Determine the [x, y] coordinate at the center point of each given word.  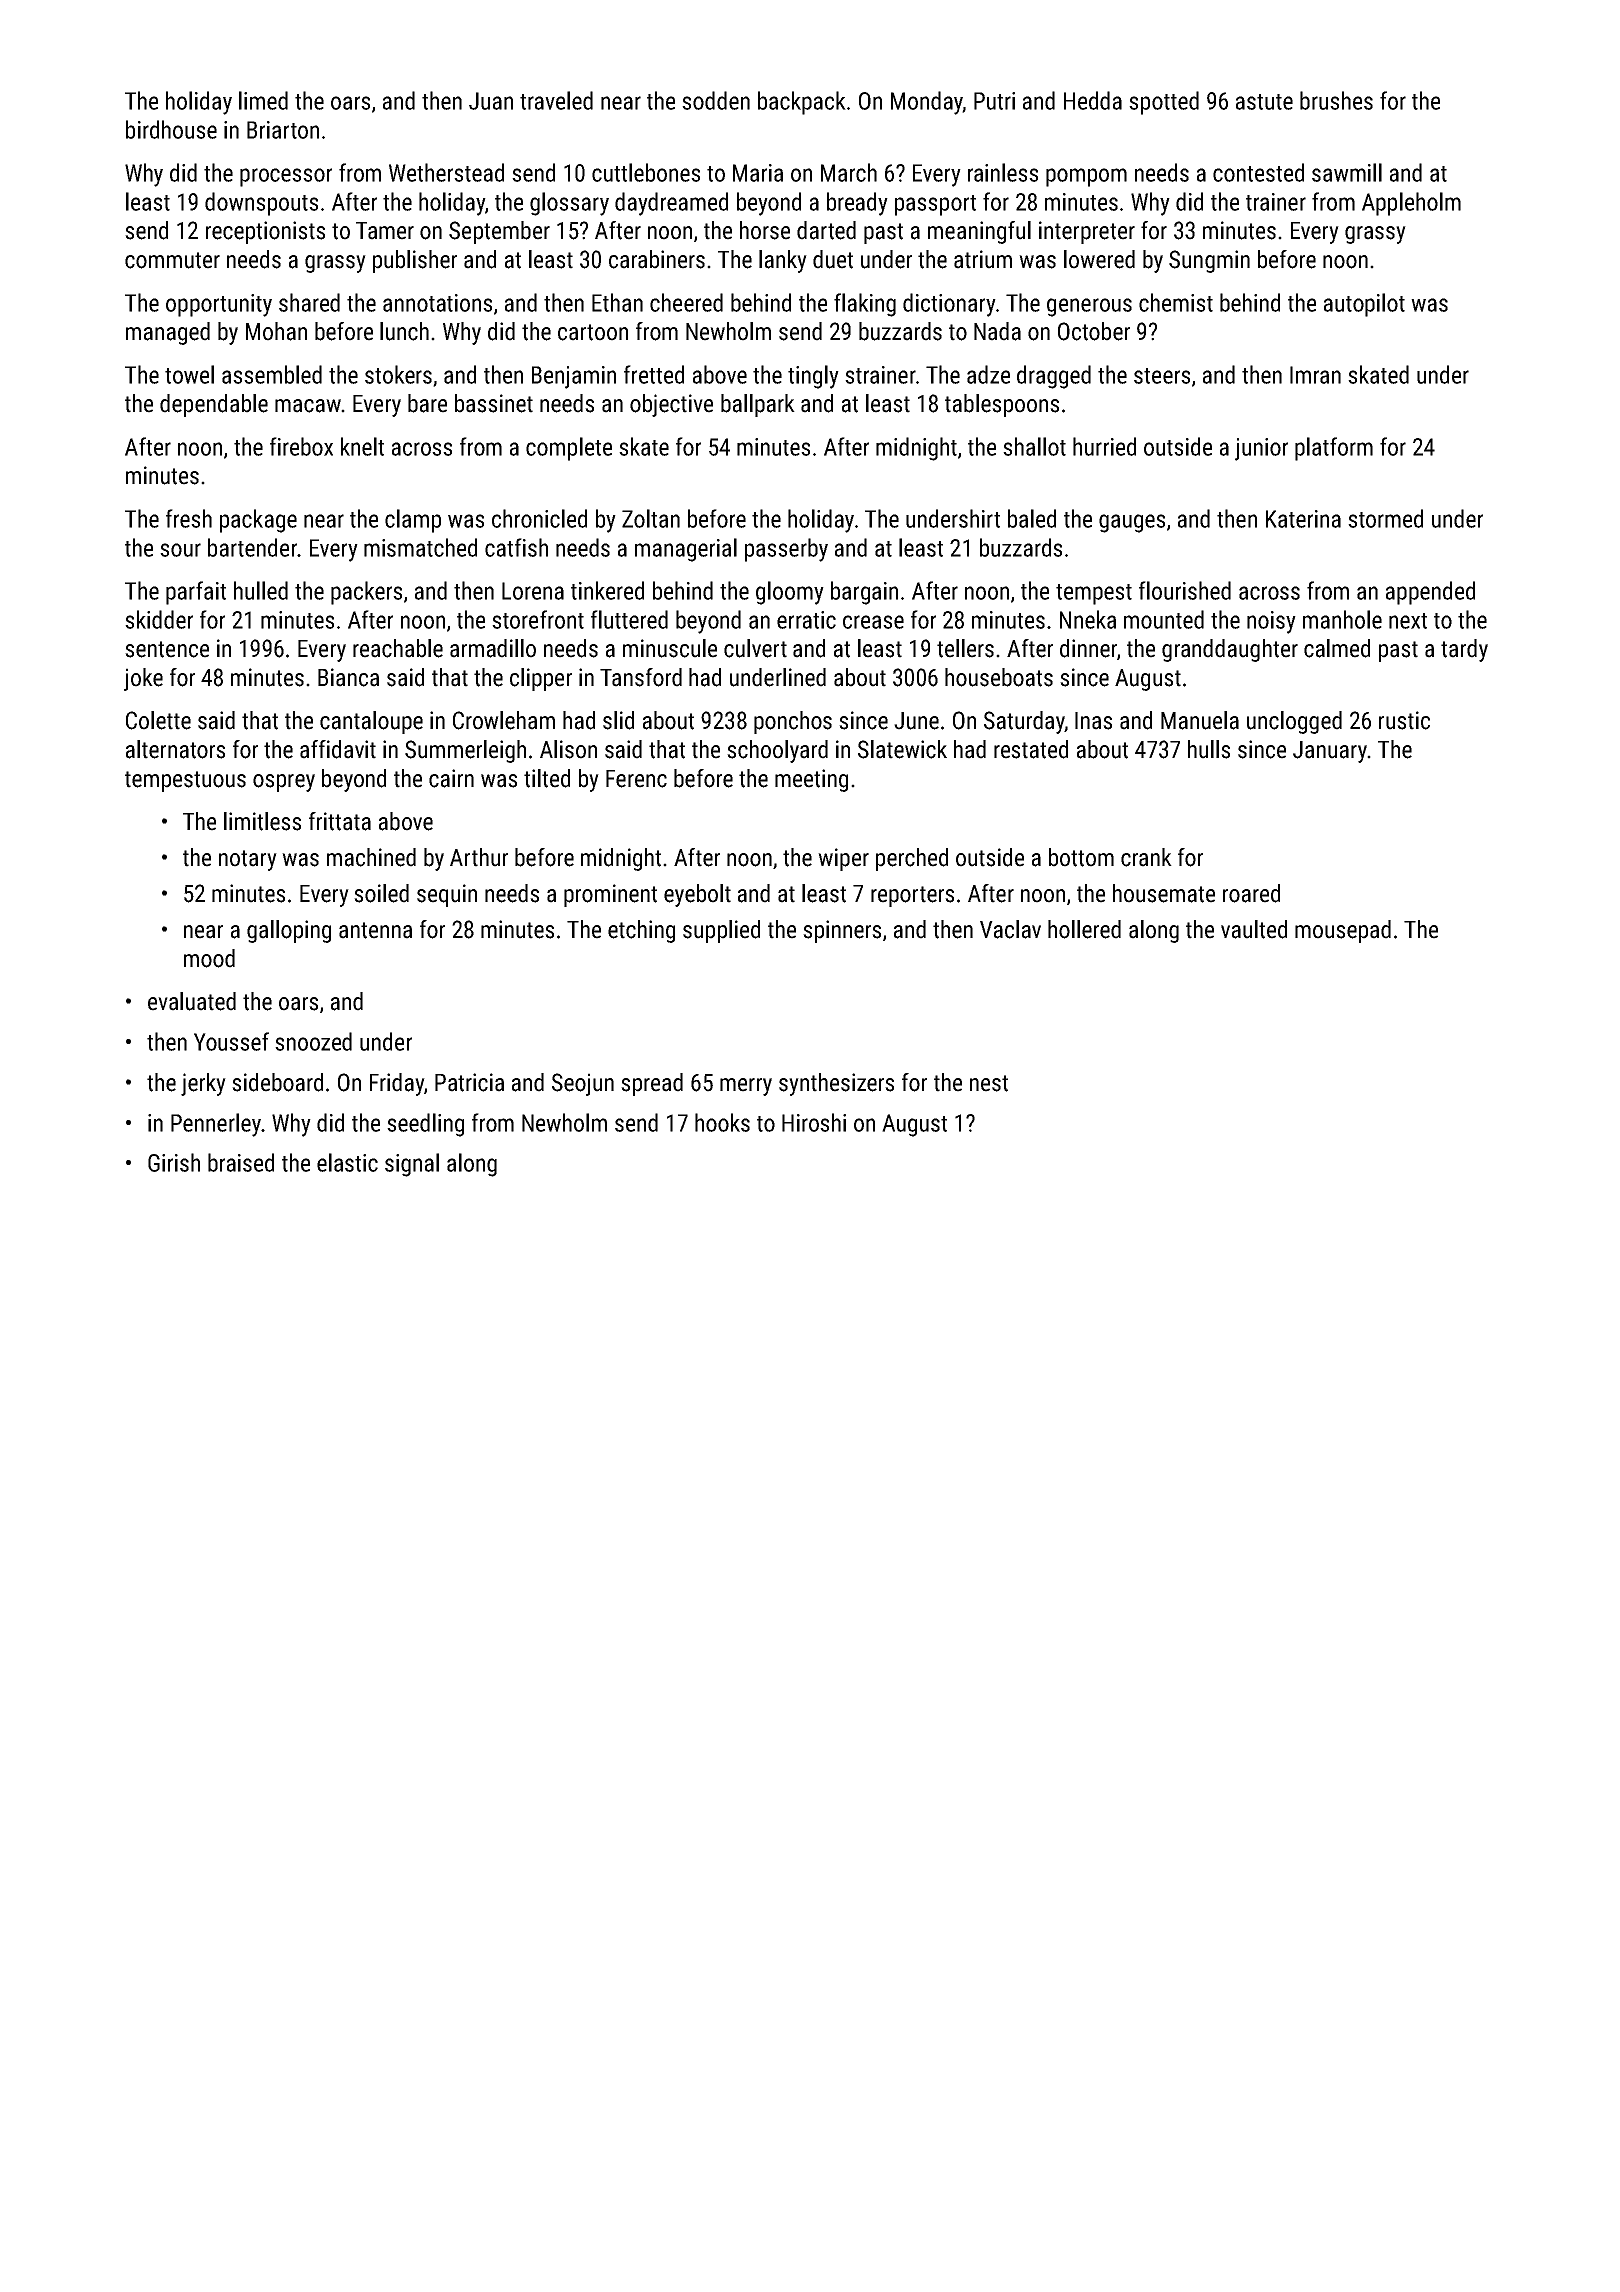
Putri [994, 101]
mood [209, 958]
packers [366, 593]
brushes [1336, 100]
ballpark [758, 405]
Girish [174, 1162]
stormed [1385, 518]
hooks [722, 1122]
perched [912, 859]
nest [989, 1083]
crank [1146, 857]
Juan [491, 101]
